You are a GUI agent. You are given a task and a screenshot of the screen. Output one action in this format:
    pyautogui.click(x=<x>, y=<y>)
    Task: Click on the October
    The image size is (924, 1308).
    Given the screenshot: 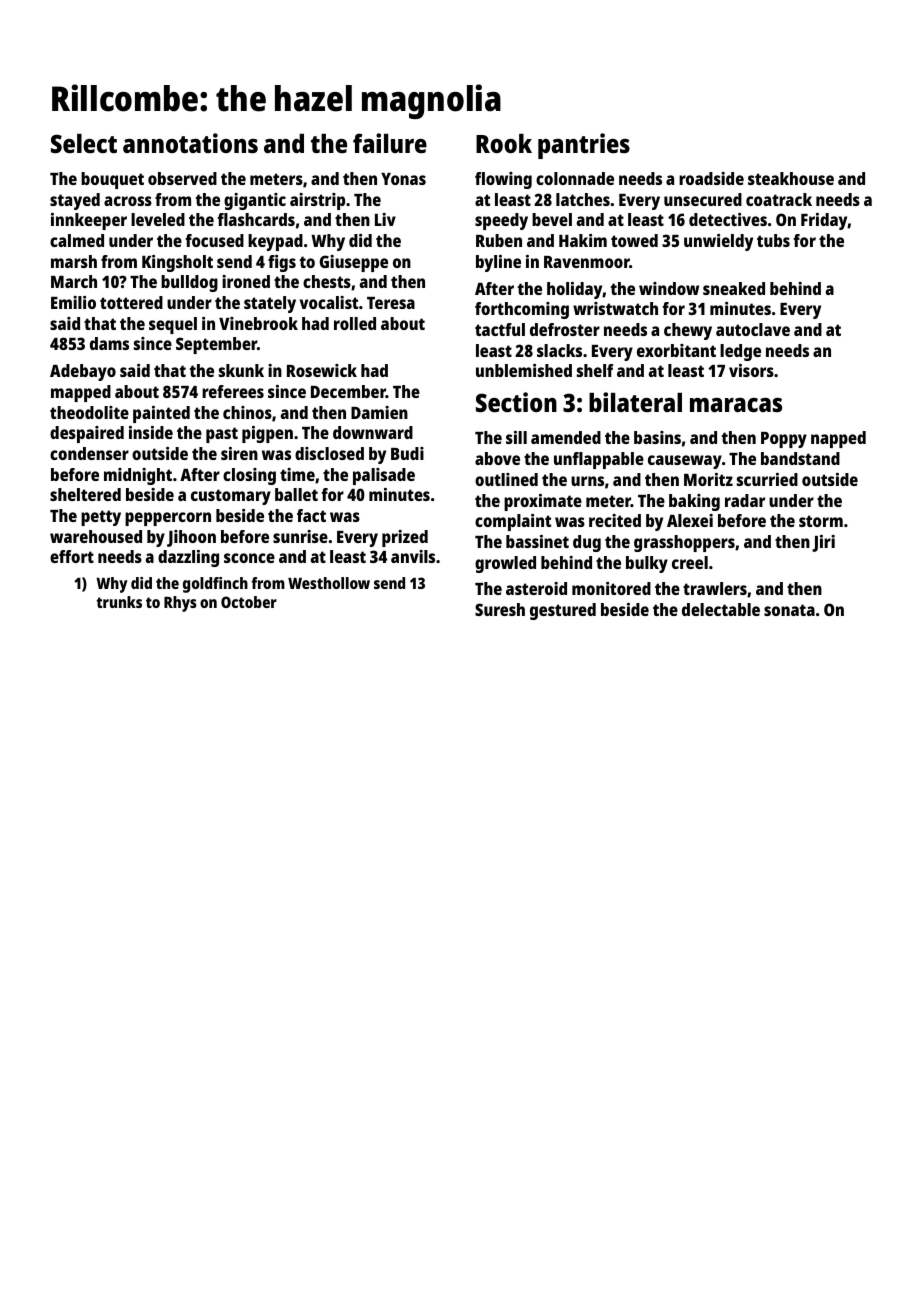 What is the action you would take?
    pyautogui.click(x=249, y=602)
